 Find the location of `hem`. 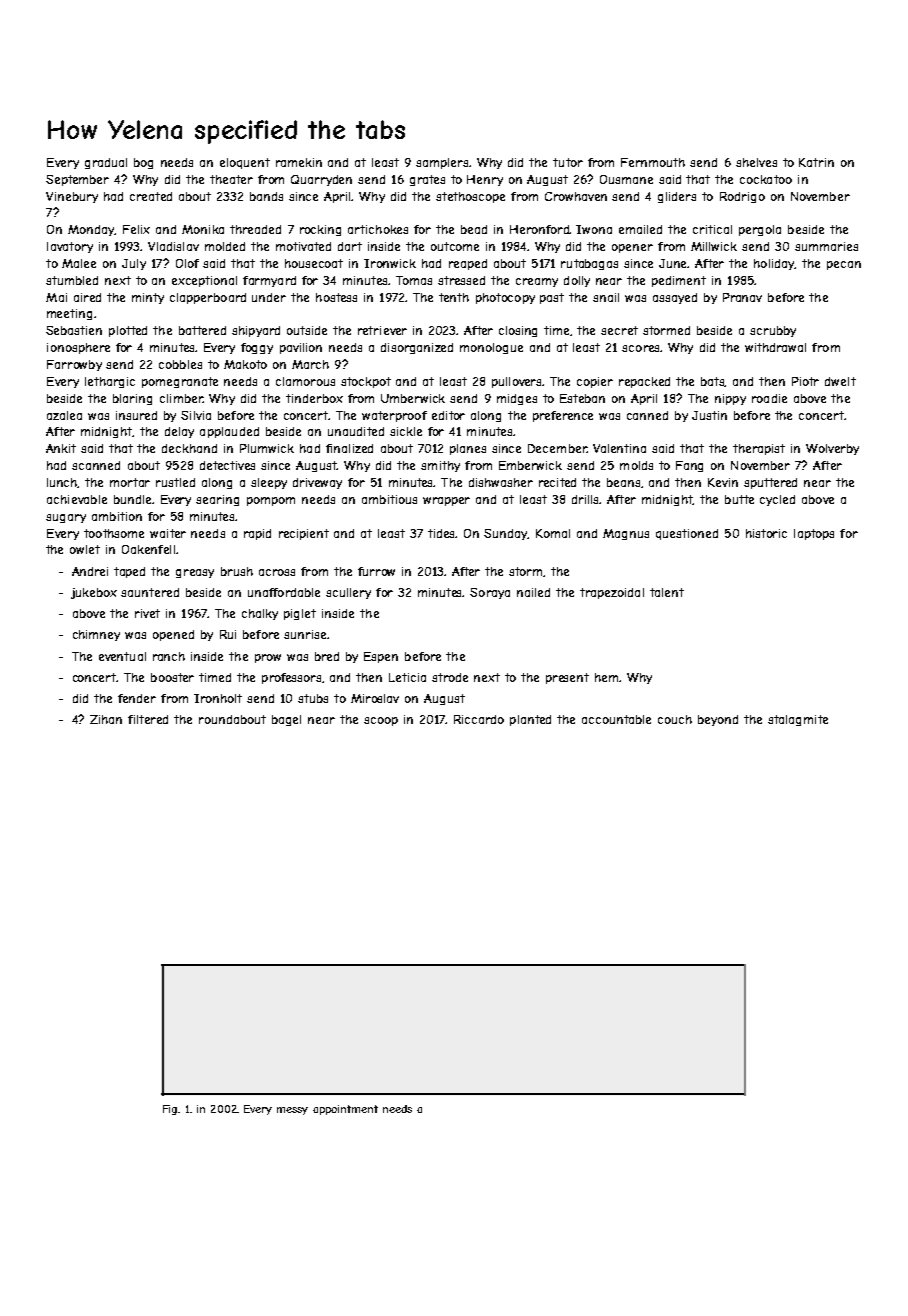

hem is located at coordinates (606, 677).
